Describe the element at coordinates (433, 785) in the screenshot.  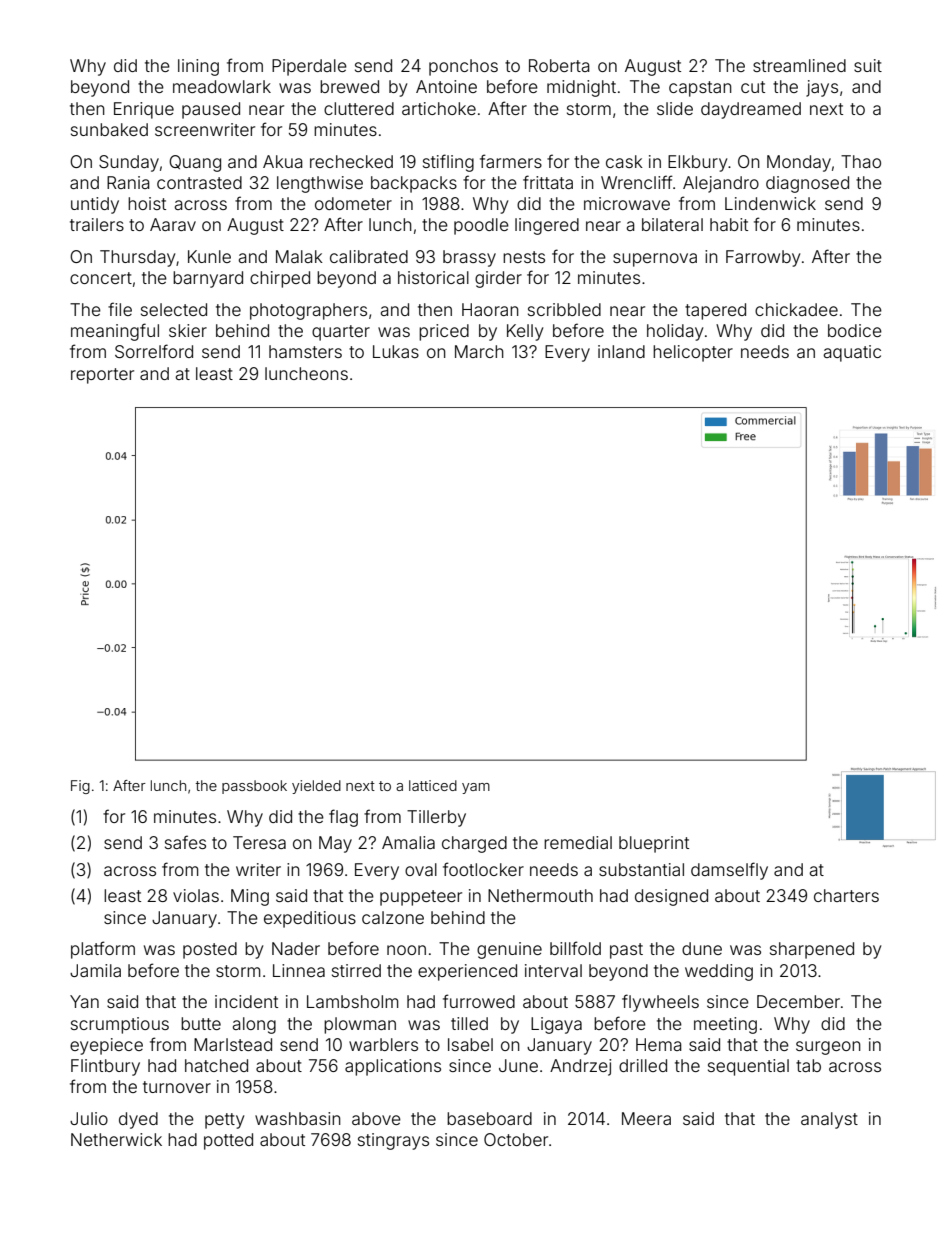
I see `latticed` at that location.
